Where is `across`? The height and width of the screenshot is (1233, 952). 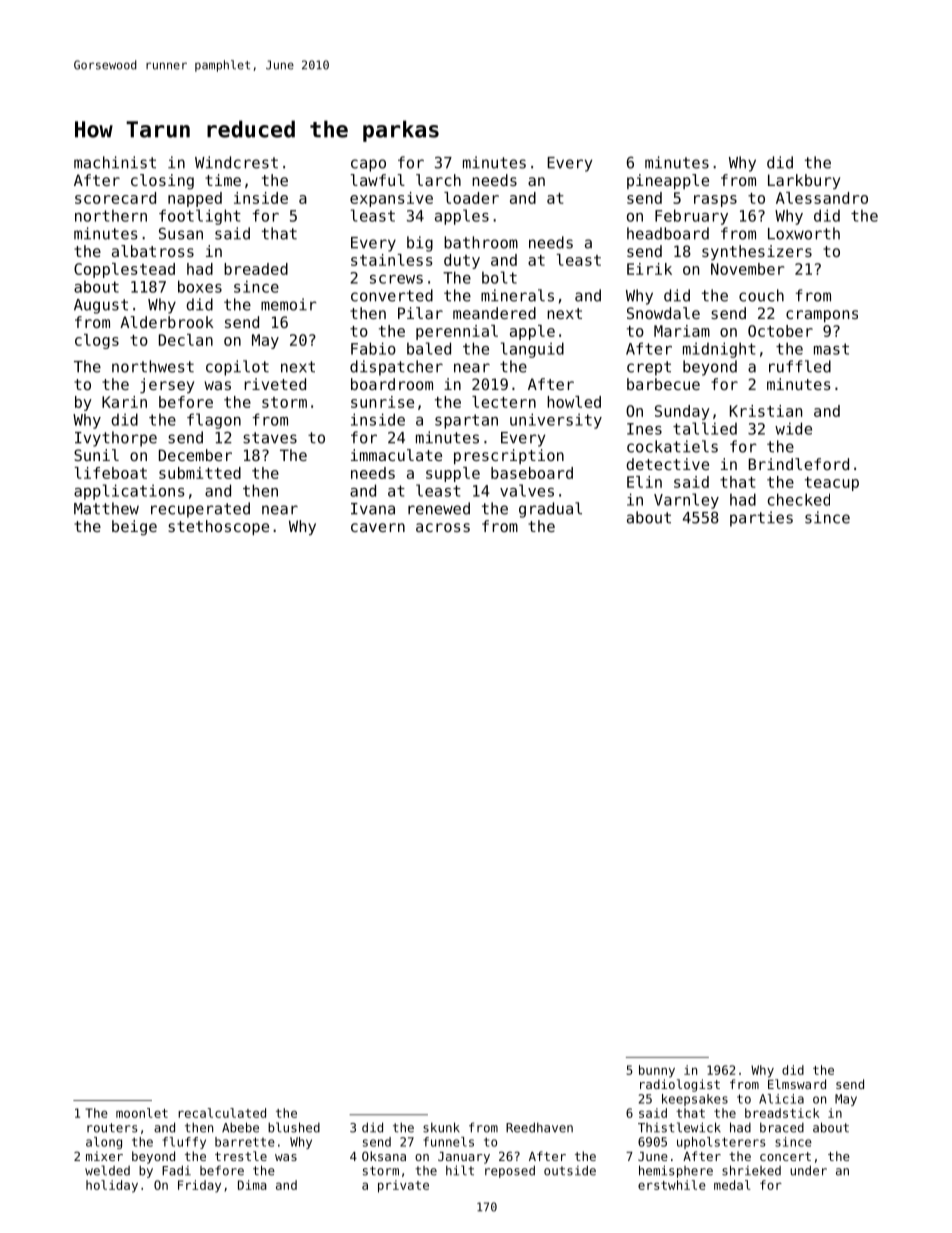 across is located at coordinates (443, 527).
